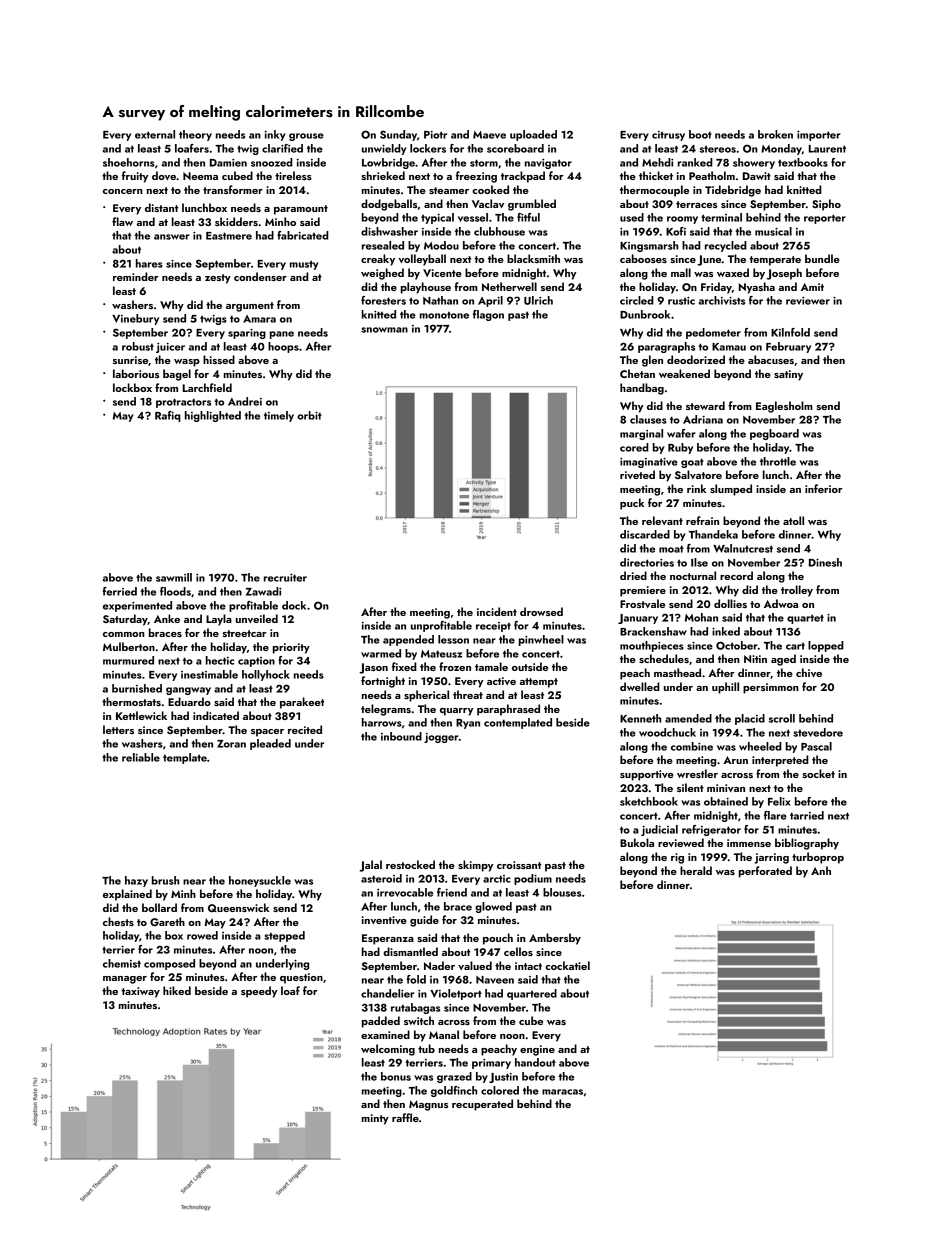 Image resolution: width=952 pixels, height=1233 pixels. Describe the element at coordinates (264, 591) in the document. I see `Zawadi` at that location.
